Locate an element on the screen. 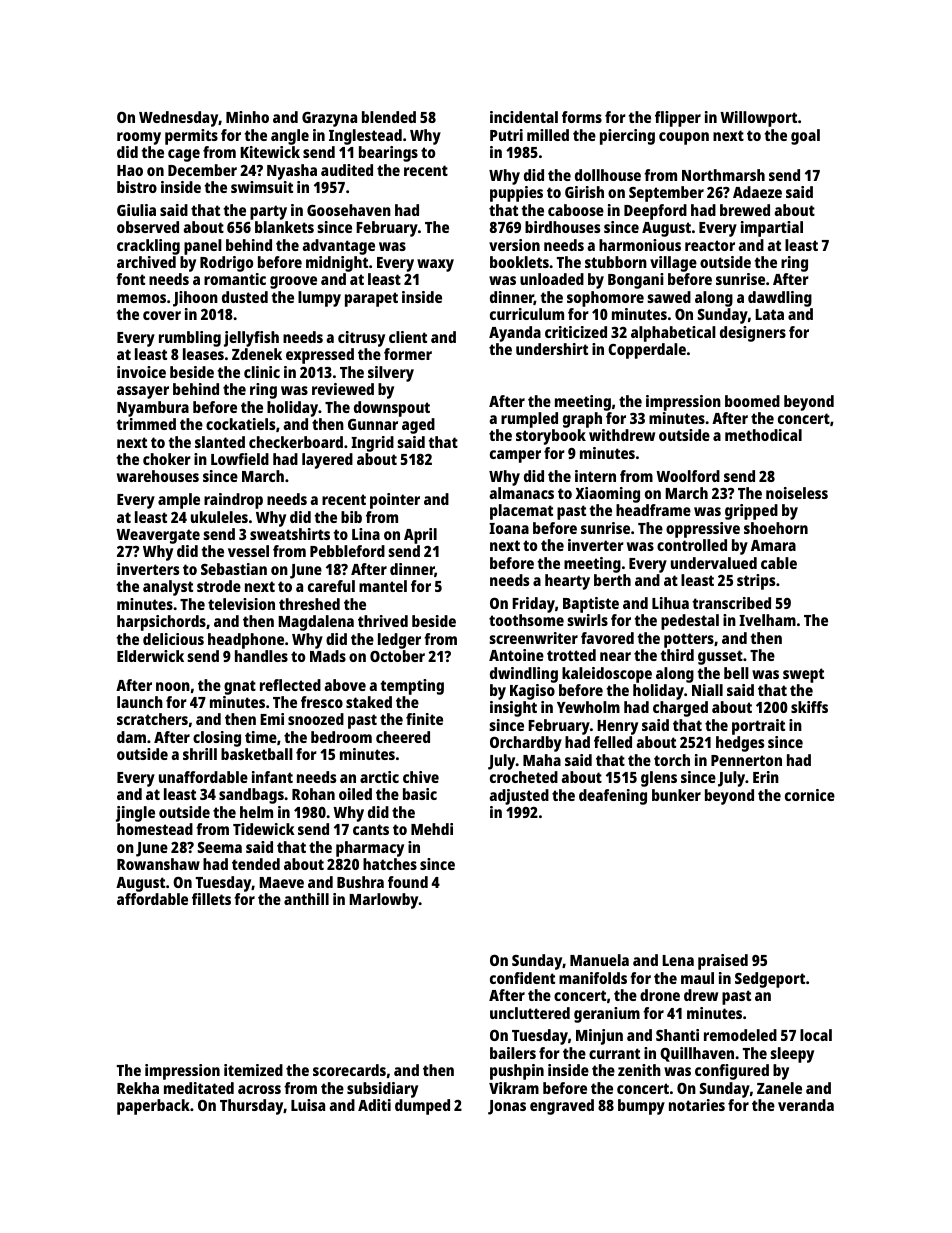 This screenshot has width=952, height=1233. undervalued is located at coordinates (714, 563).
